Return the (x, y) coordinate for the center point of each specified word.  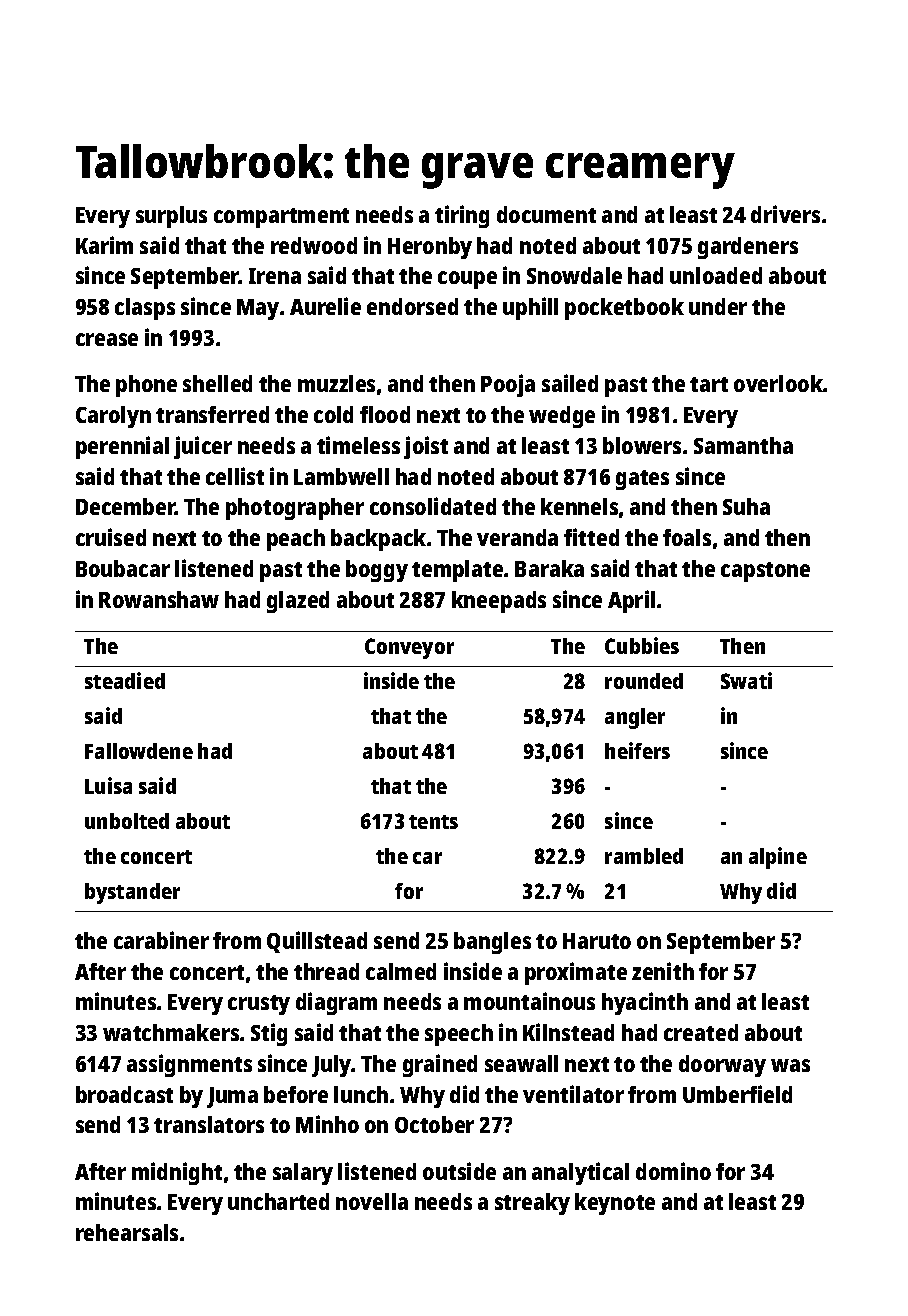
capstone (765, 572)
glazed (298, 602)
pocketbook (624, 309)
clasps (145, 309)
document (546, 214)
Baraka (549, 568)
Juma (232, 1097)
